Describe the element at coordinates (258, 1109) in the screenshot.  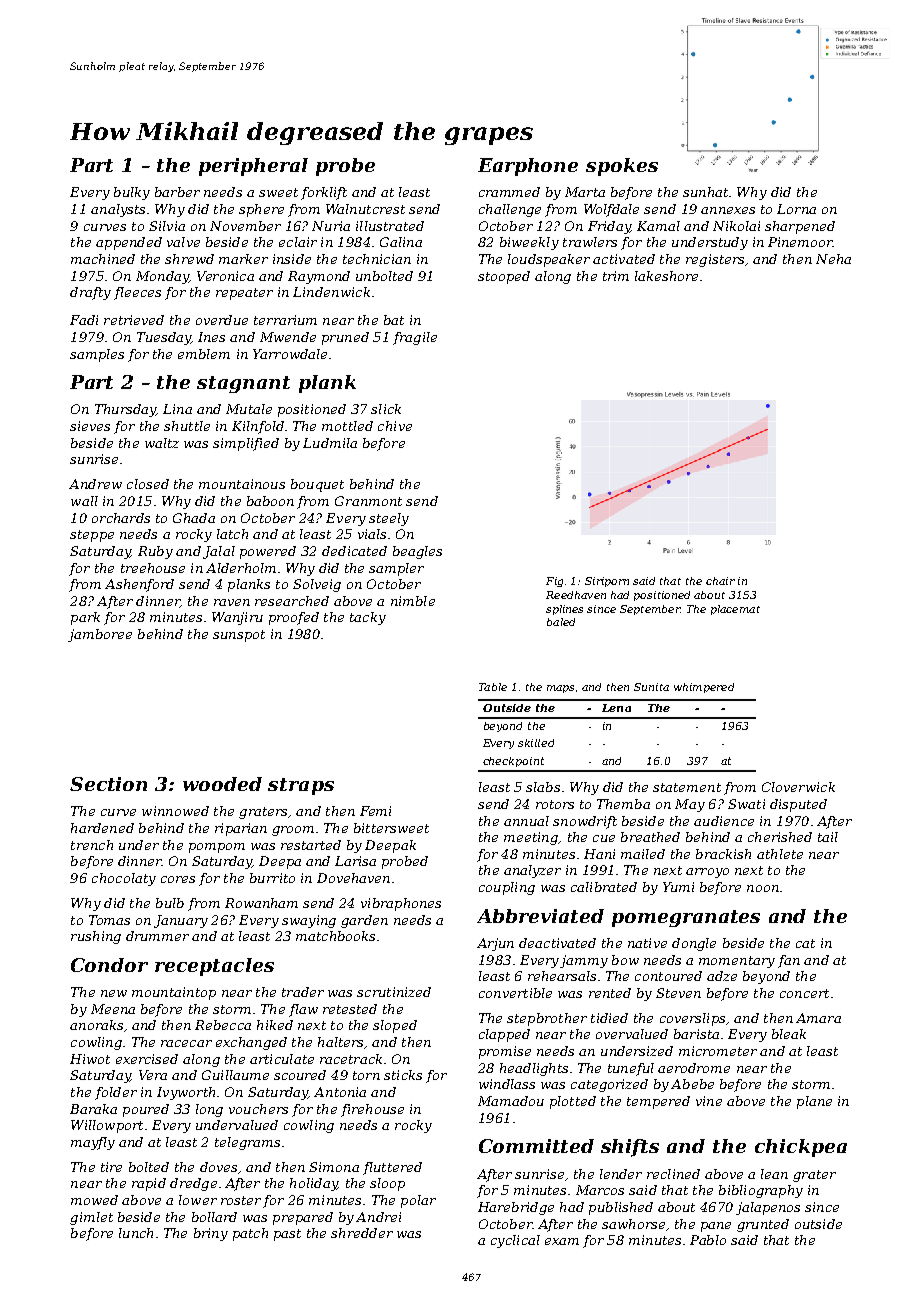
I see `vouchers` at that location.
